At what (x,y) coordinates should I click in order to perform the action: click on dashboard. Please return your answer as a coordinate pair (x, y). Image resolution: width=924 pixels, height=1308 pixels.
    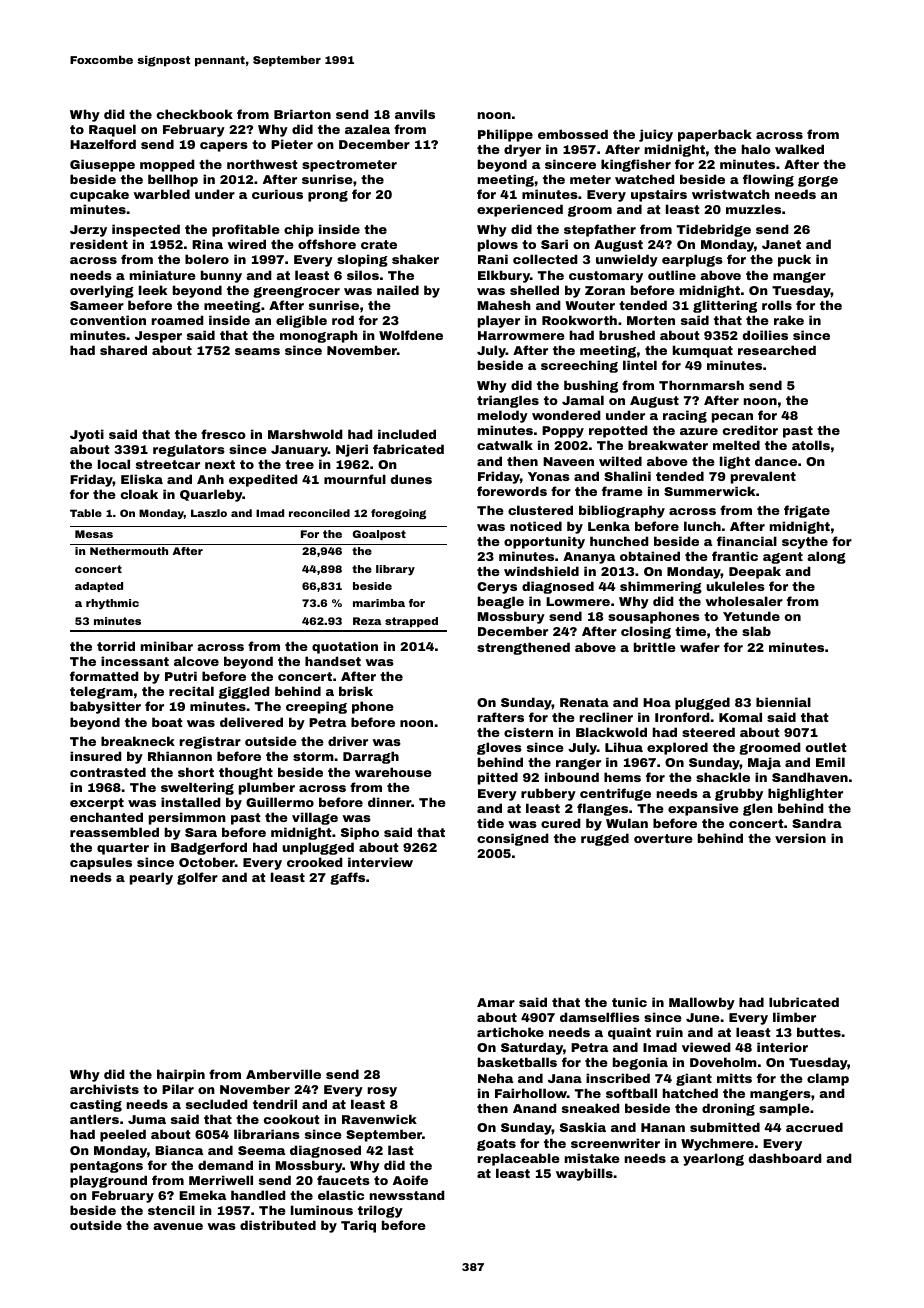
    Looking at the image, I should click on (785, 1158).
